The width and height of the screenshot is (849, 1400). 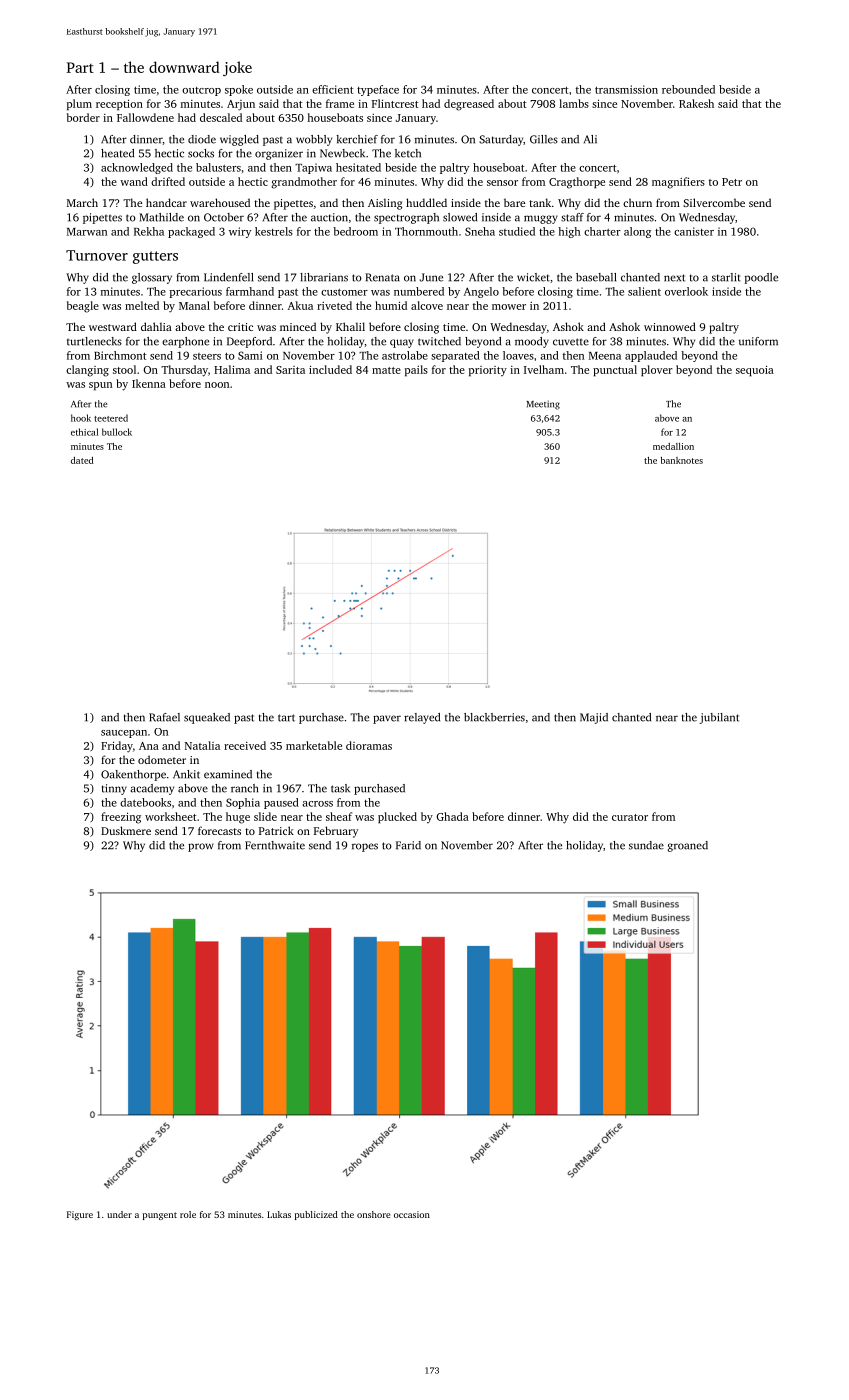 What do you see at coordinates (160, 1216) in the screenshot?
I see `pungent` at bounding box center [160, 1216].
